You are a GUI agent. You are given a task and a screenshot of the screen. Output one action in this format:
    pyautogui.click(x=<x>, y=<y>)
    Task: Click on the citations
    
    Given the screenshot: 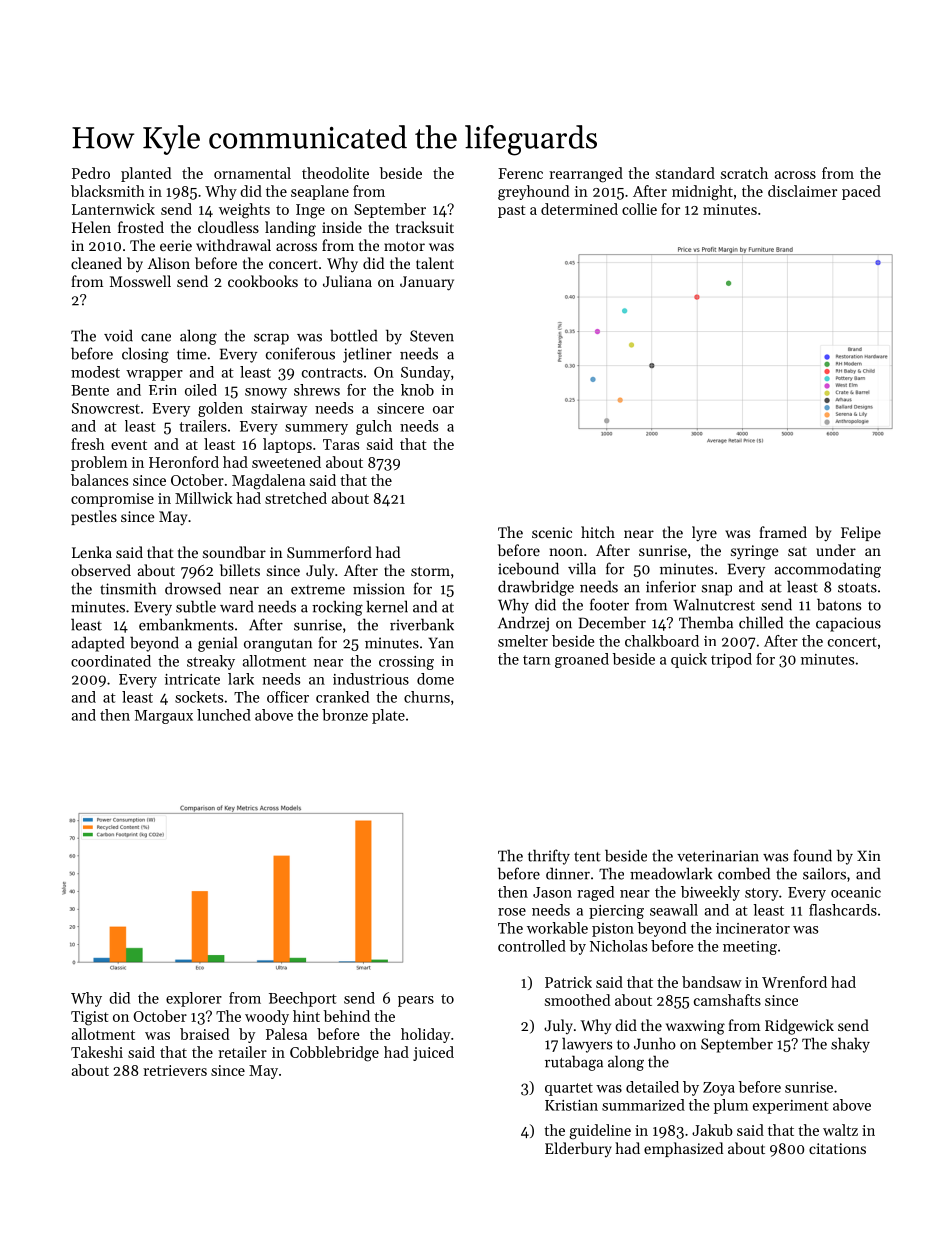 What is the action you would take?
    pyautogui.click(x=837, y=1148)
